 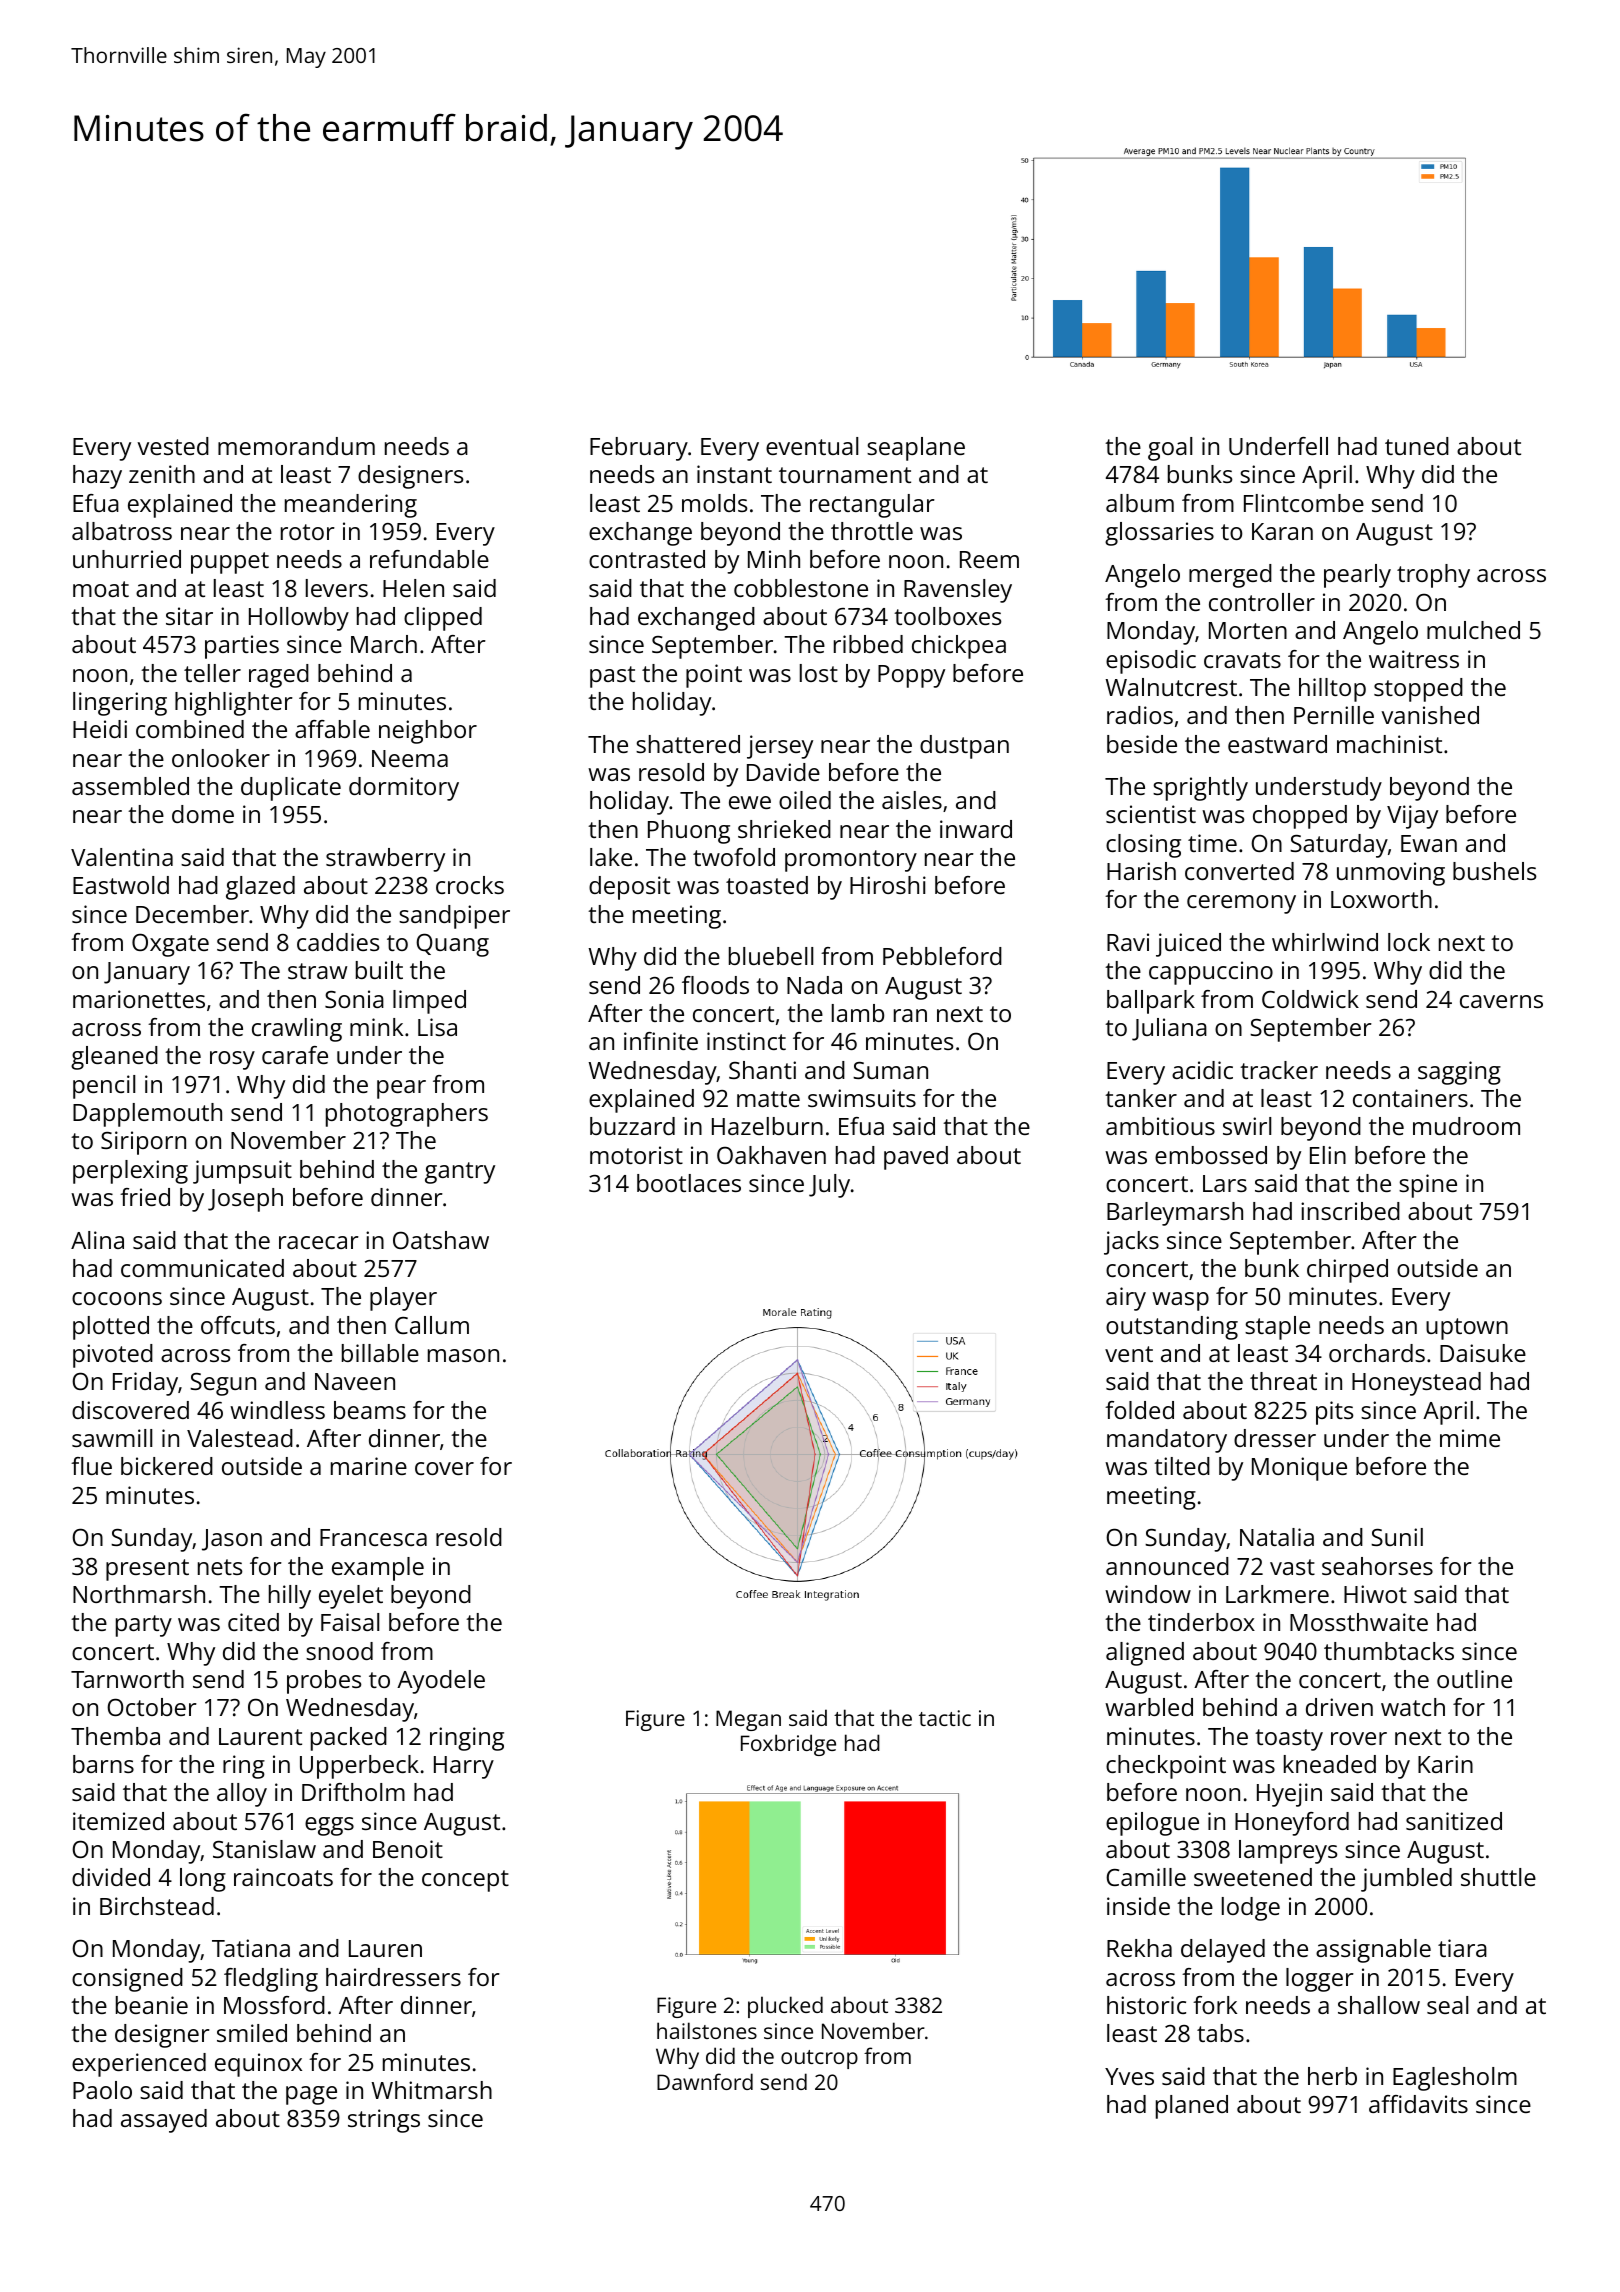 I want to click on probes, so click(x=324, y=1682).
